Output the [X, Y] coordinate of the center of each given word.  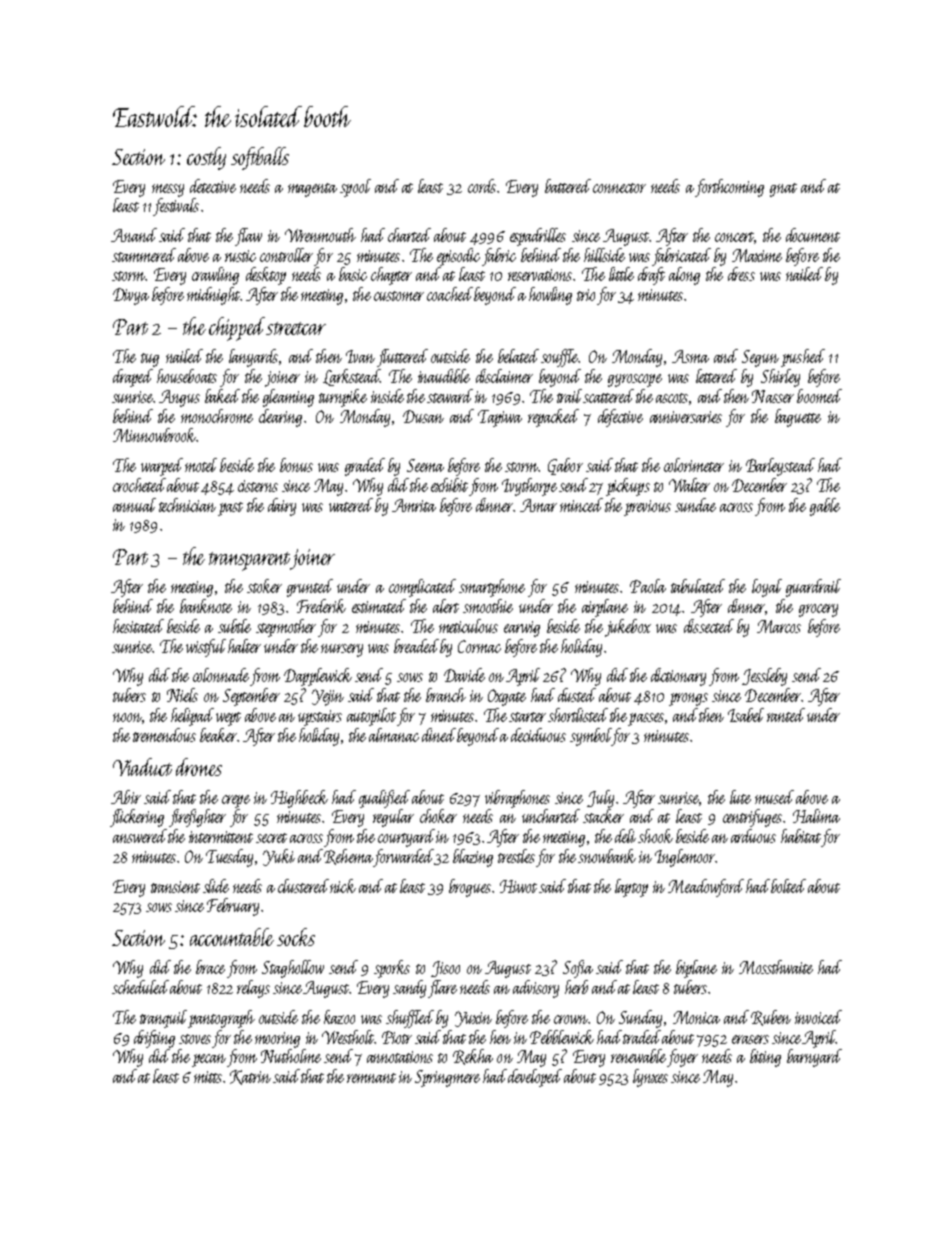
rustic [240, 256]
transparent [250, 561]
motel [201, 465]
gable [825, 507]
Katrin [250, 1077]
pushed [803, 358]
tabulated [698, 586]
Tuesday [229, 858]
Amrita [414, 505]
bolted [788, 886]
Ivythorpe [529, 487]
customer [399, 296]
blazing [473, 858]
